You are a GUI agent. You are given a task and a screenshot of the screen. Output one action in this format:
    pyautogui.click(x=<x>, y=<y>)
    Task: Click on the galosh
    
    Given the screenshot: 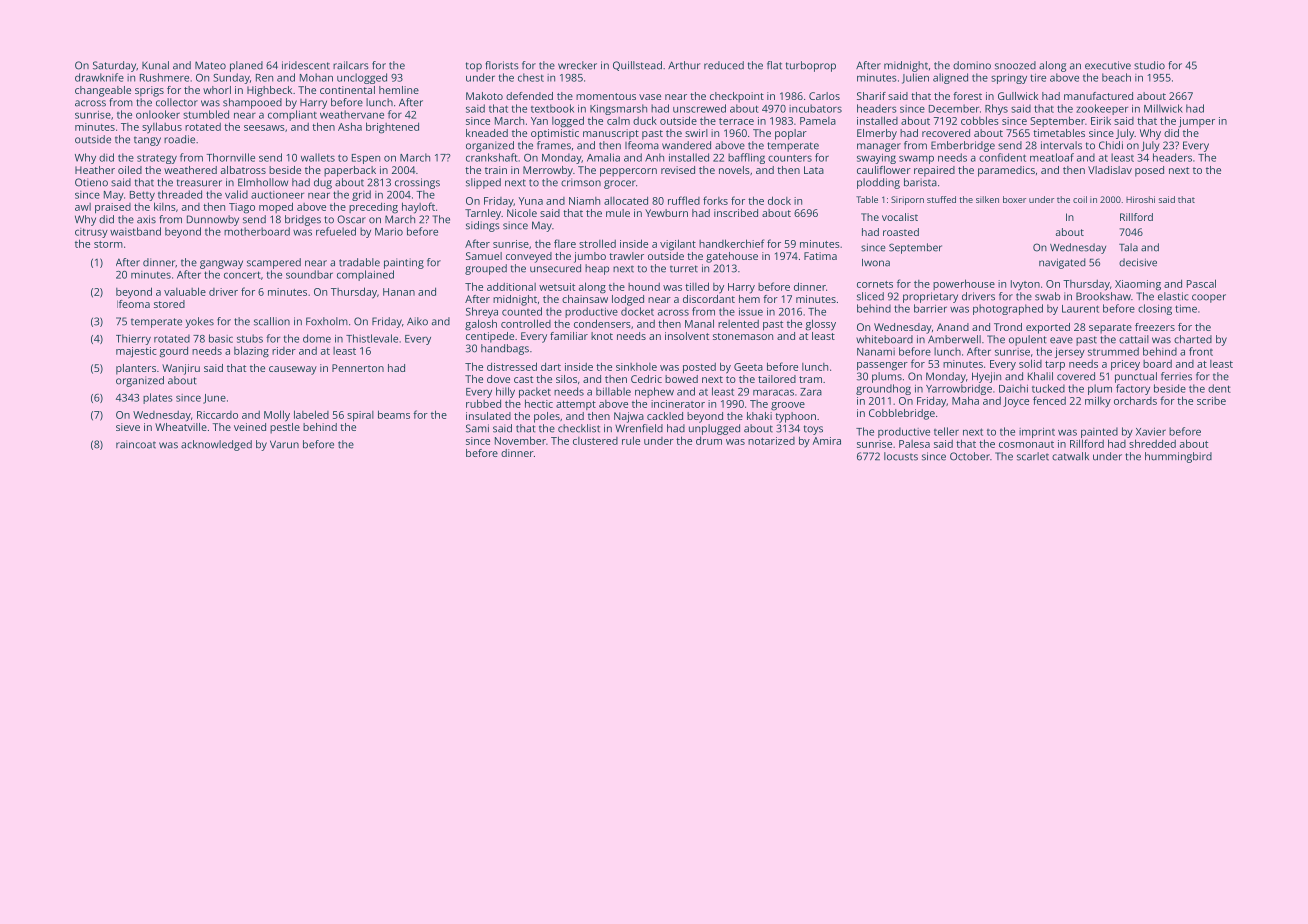 What is the action you would take?
    pyautogui.click(x=481, y=325)
